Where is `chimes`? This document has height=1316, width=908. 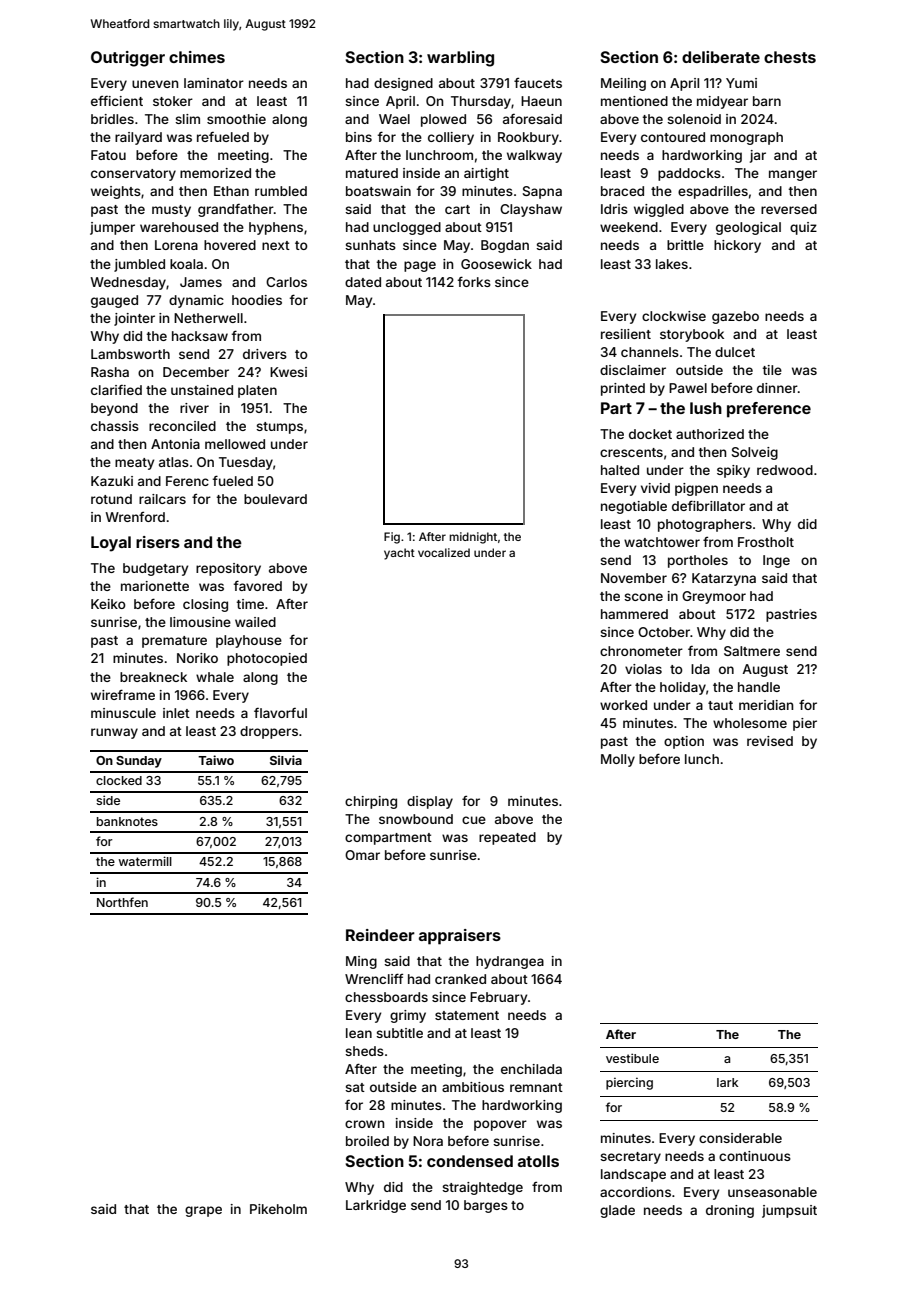
chimes is located at coordinates (197, 57).
